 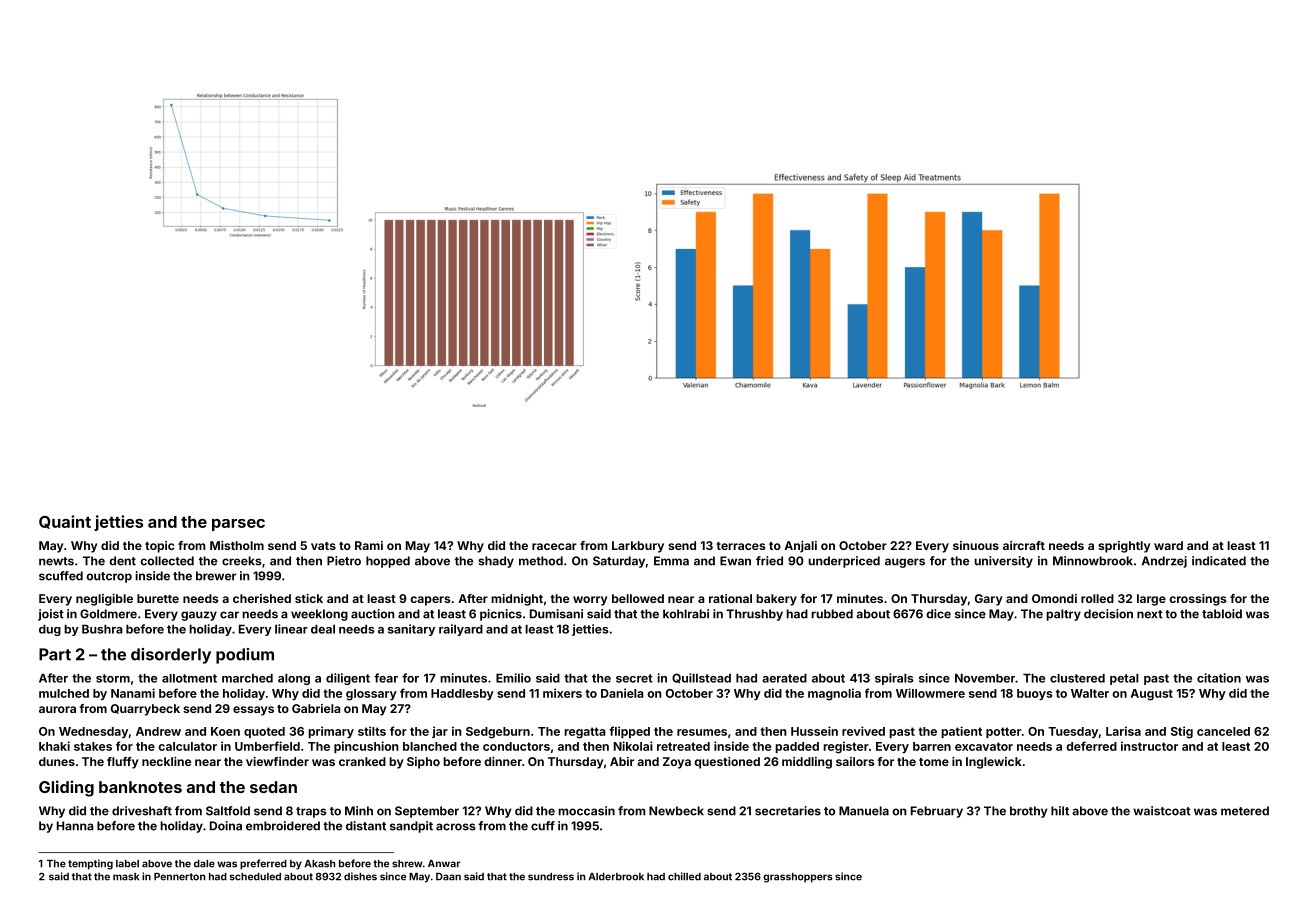 I want to click on augers, so click(x=905, y=563).
